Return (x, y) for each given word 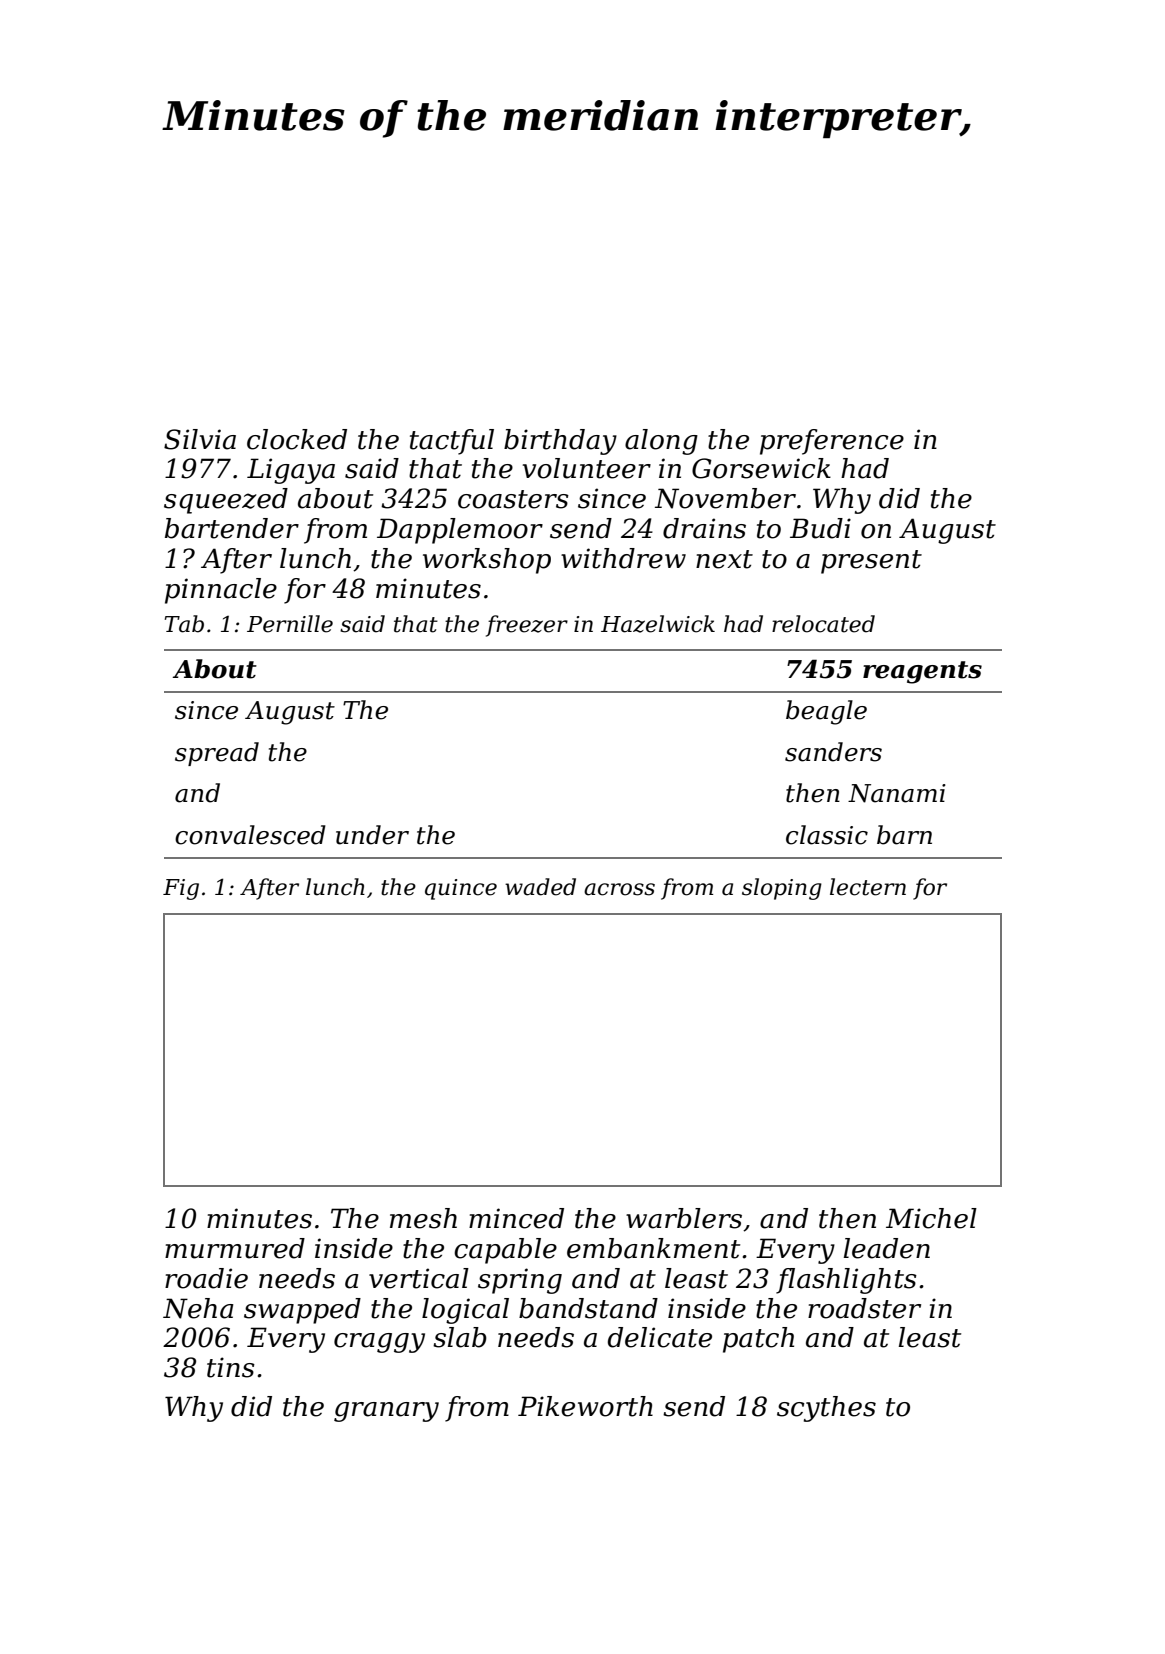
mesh (423, 1218)
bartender (232, 528)
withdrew (623, 558)
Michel (931, 1218)
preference (832, 442)
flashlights (846, 1281)
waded (540, 887)
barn (904, 835)
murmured (235, 1248)
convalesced (250, 835)
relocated (823, 624)
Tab (184, 624)
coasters (513, 499)
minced (516, 1218)
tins (231, 1367)
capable (505, 1251)
